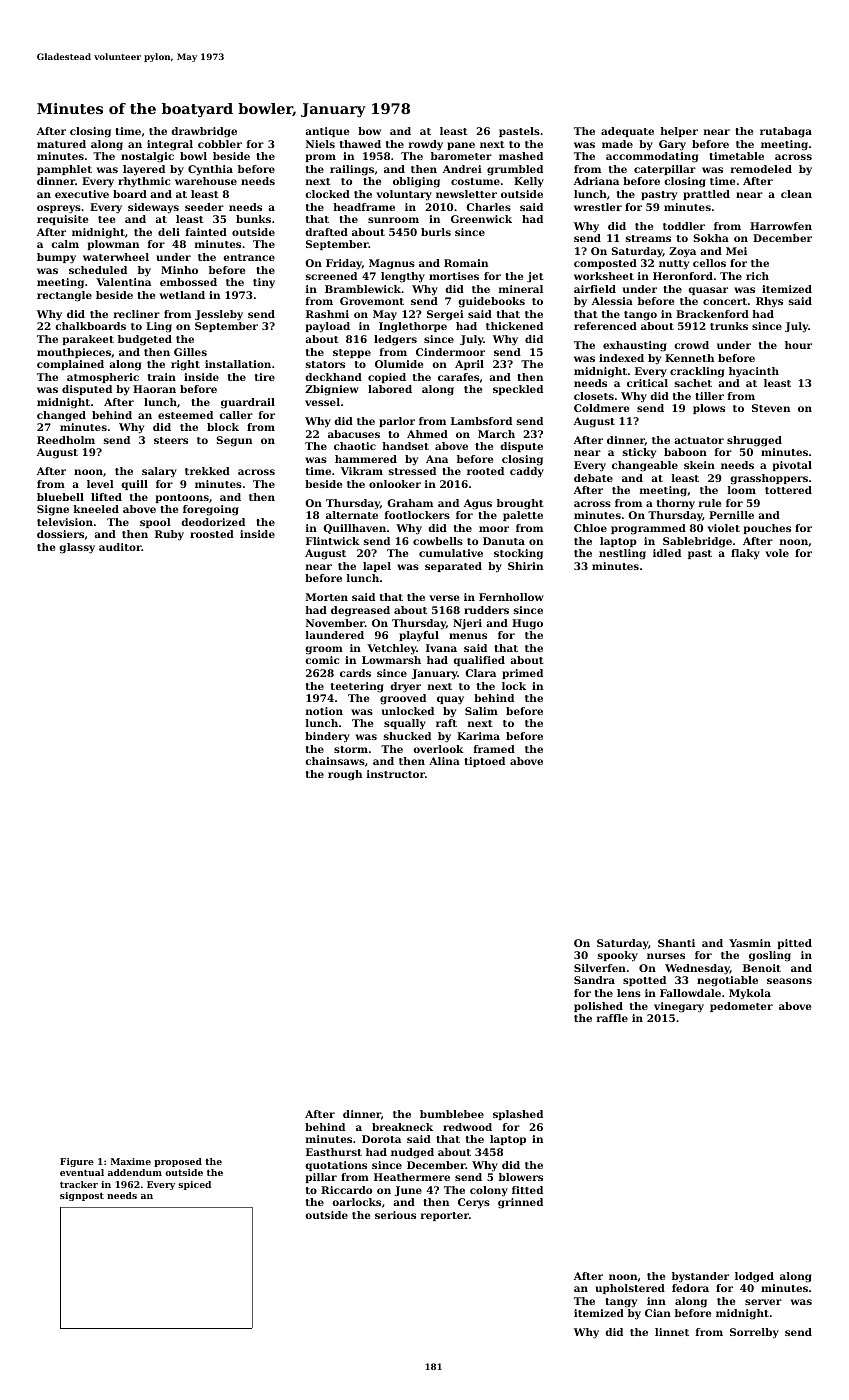 The image size is (849, 1400). I want to click on signpost, so click(82, 1196).
